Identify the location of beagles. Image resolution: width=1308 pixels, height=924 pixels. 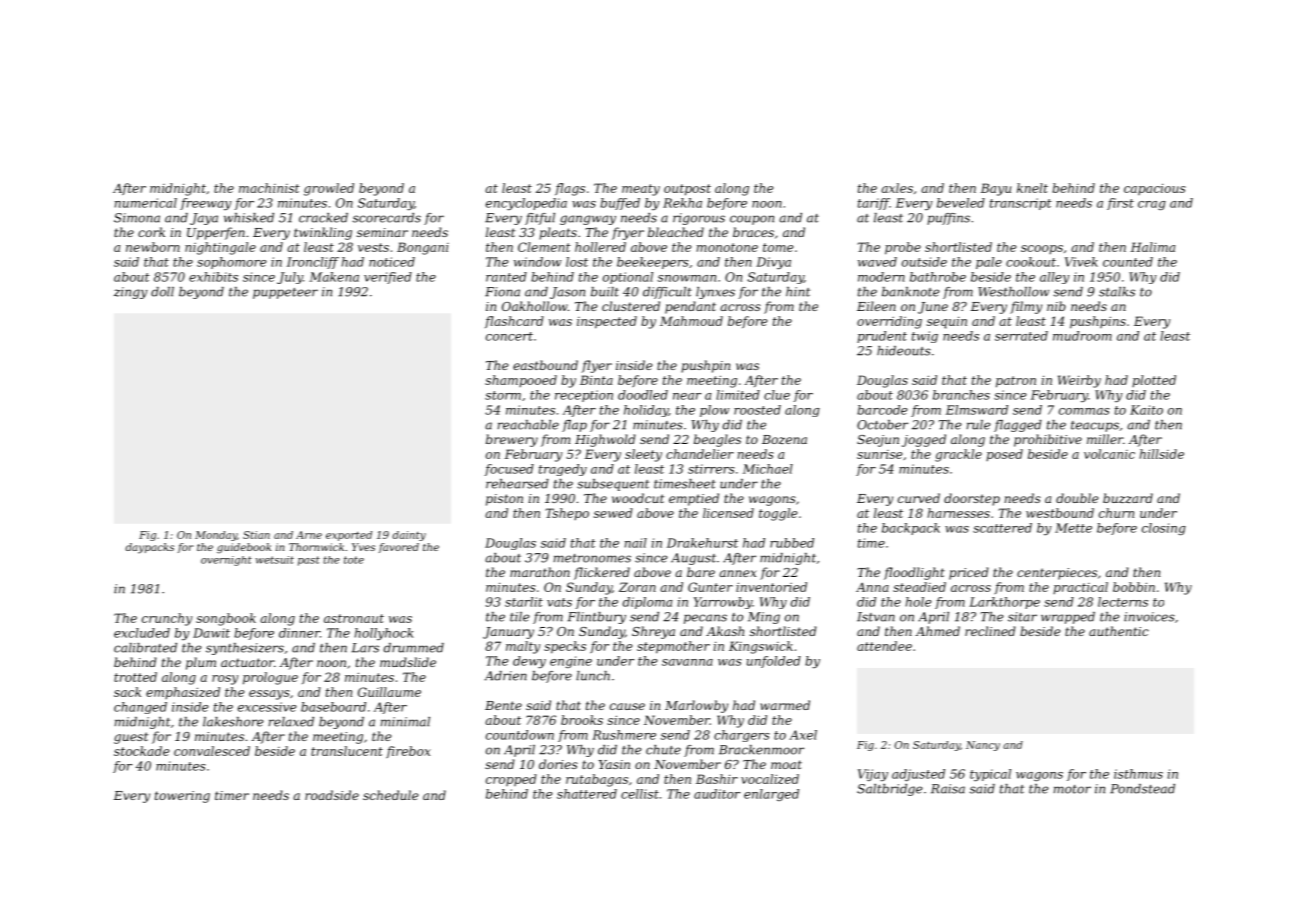
(717, 440).
